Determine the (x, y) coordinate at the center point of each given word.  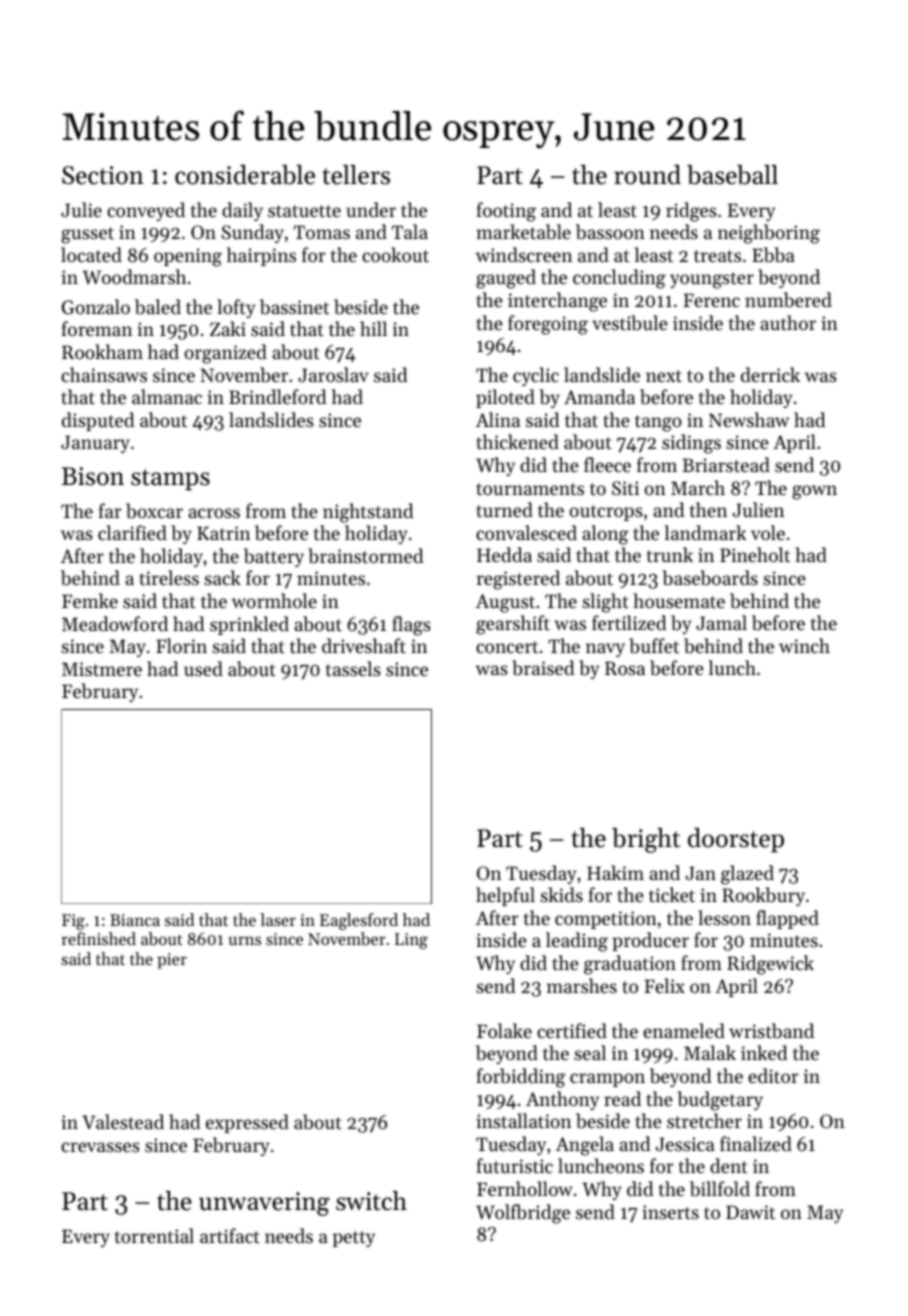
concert (507, 647)
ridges (691, 212)
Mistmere (102, 669)
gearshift (513, 625)
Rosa (625, 668)
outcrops (606, 513)
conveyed (146, 211)
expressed (247, 1123)
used (203, 668)
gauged (506, 279)
